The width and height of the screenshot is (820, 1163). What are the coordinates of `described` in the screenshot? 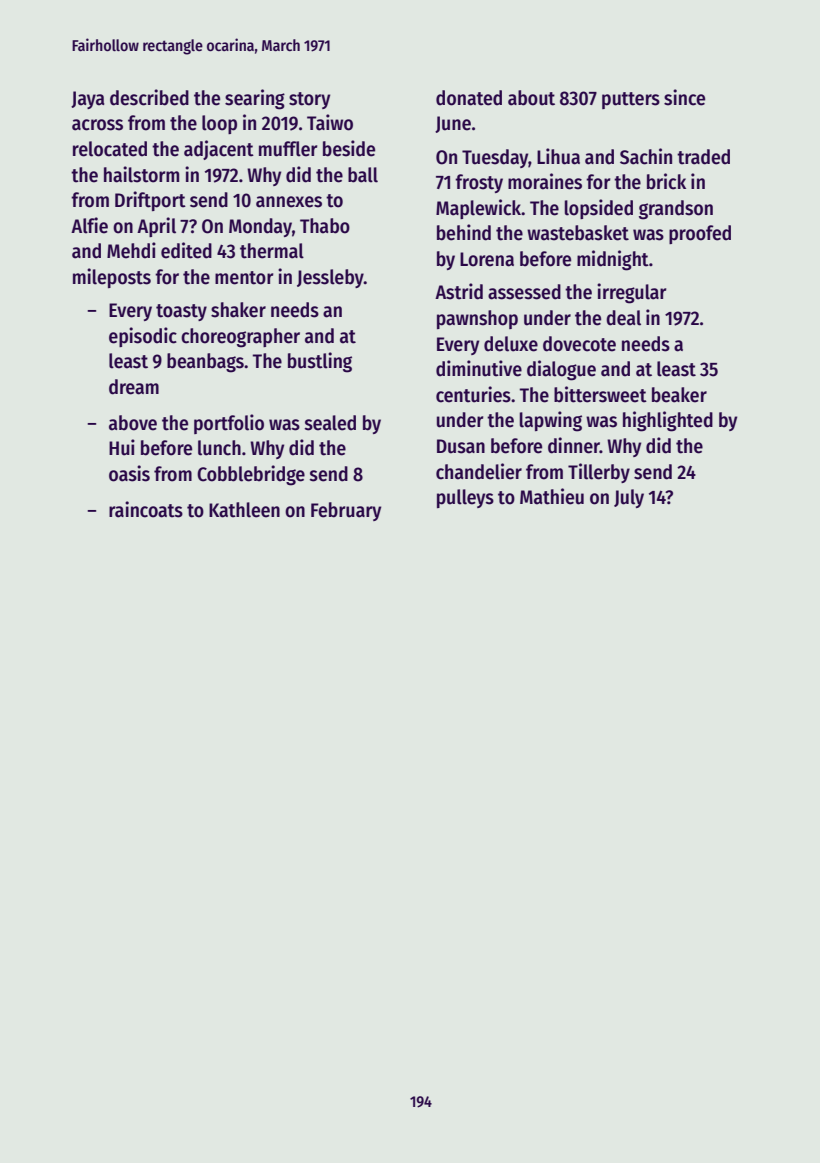 It's located at (149, 97).
